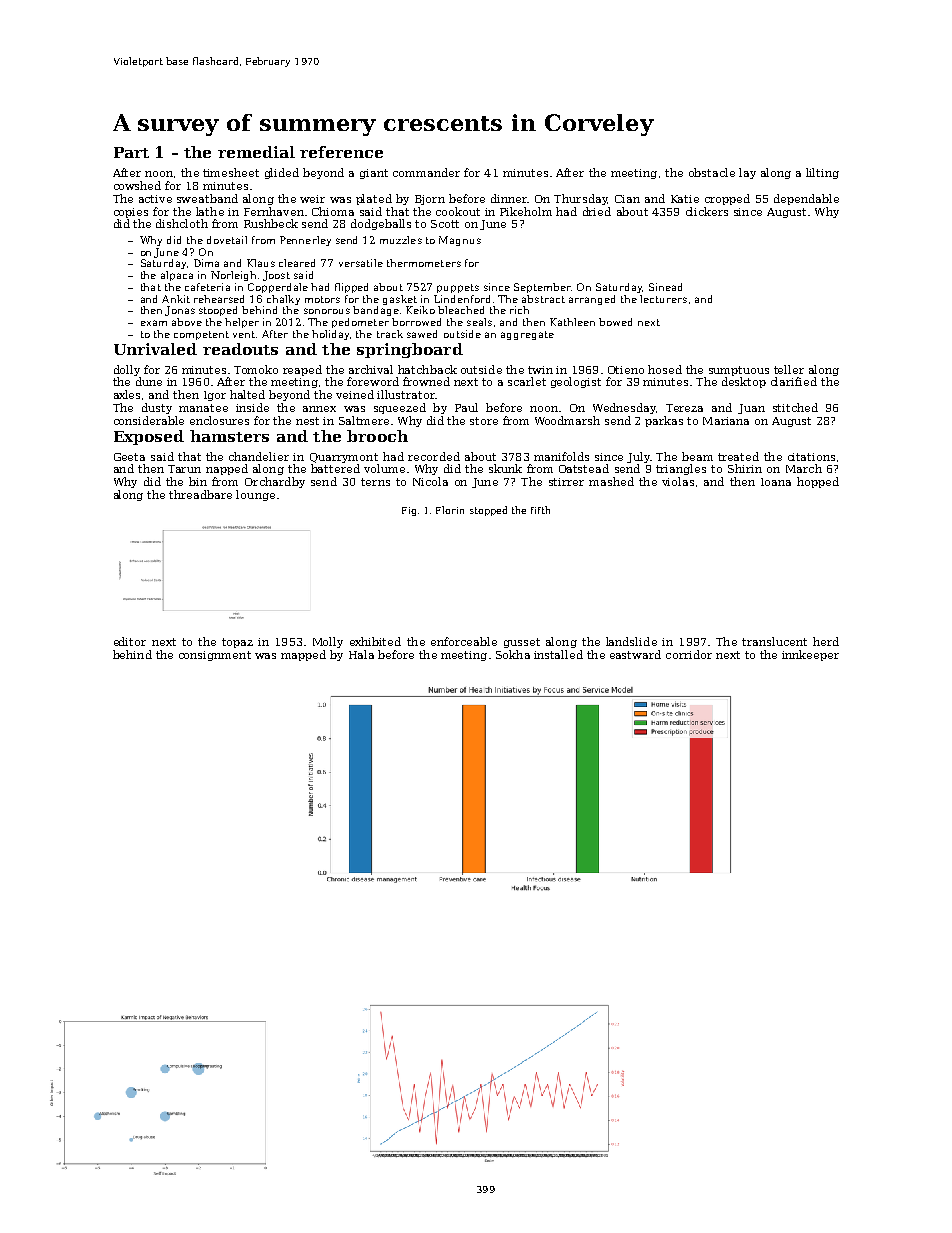 This screenshot has height=1233, width=952. Describe the element at coordinates (229, 436) in the screenshot. I see `hamsters` at that location.
